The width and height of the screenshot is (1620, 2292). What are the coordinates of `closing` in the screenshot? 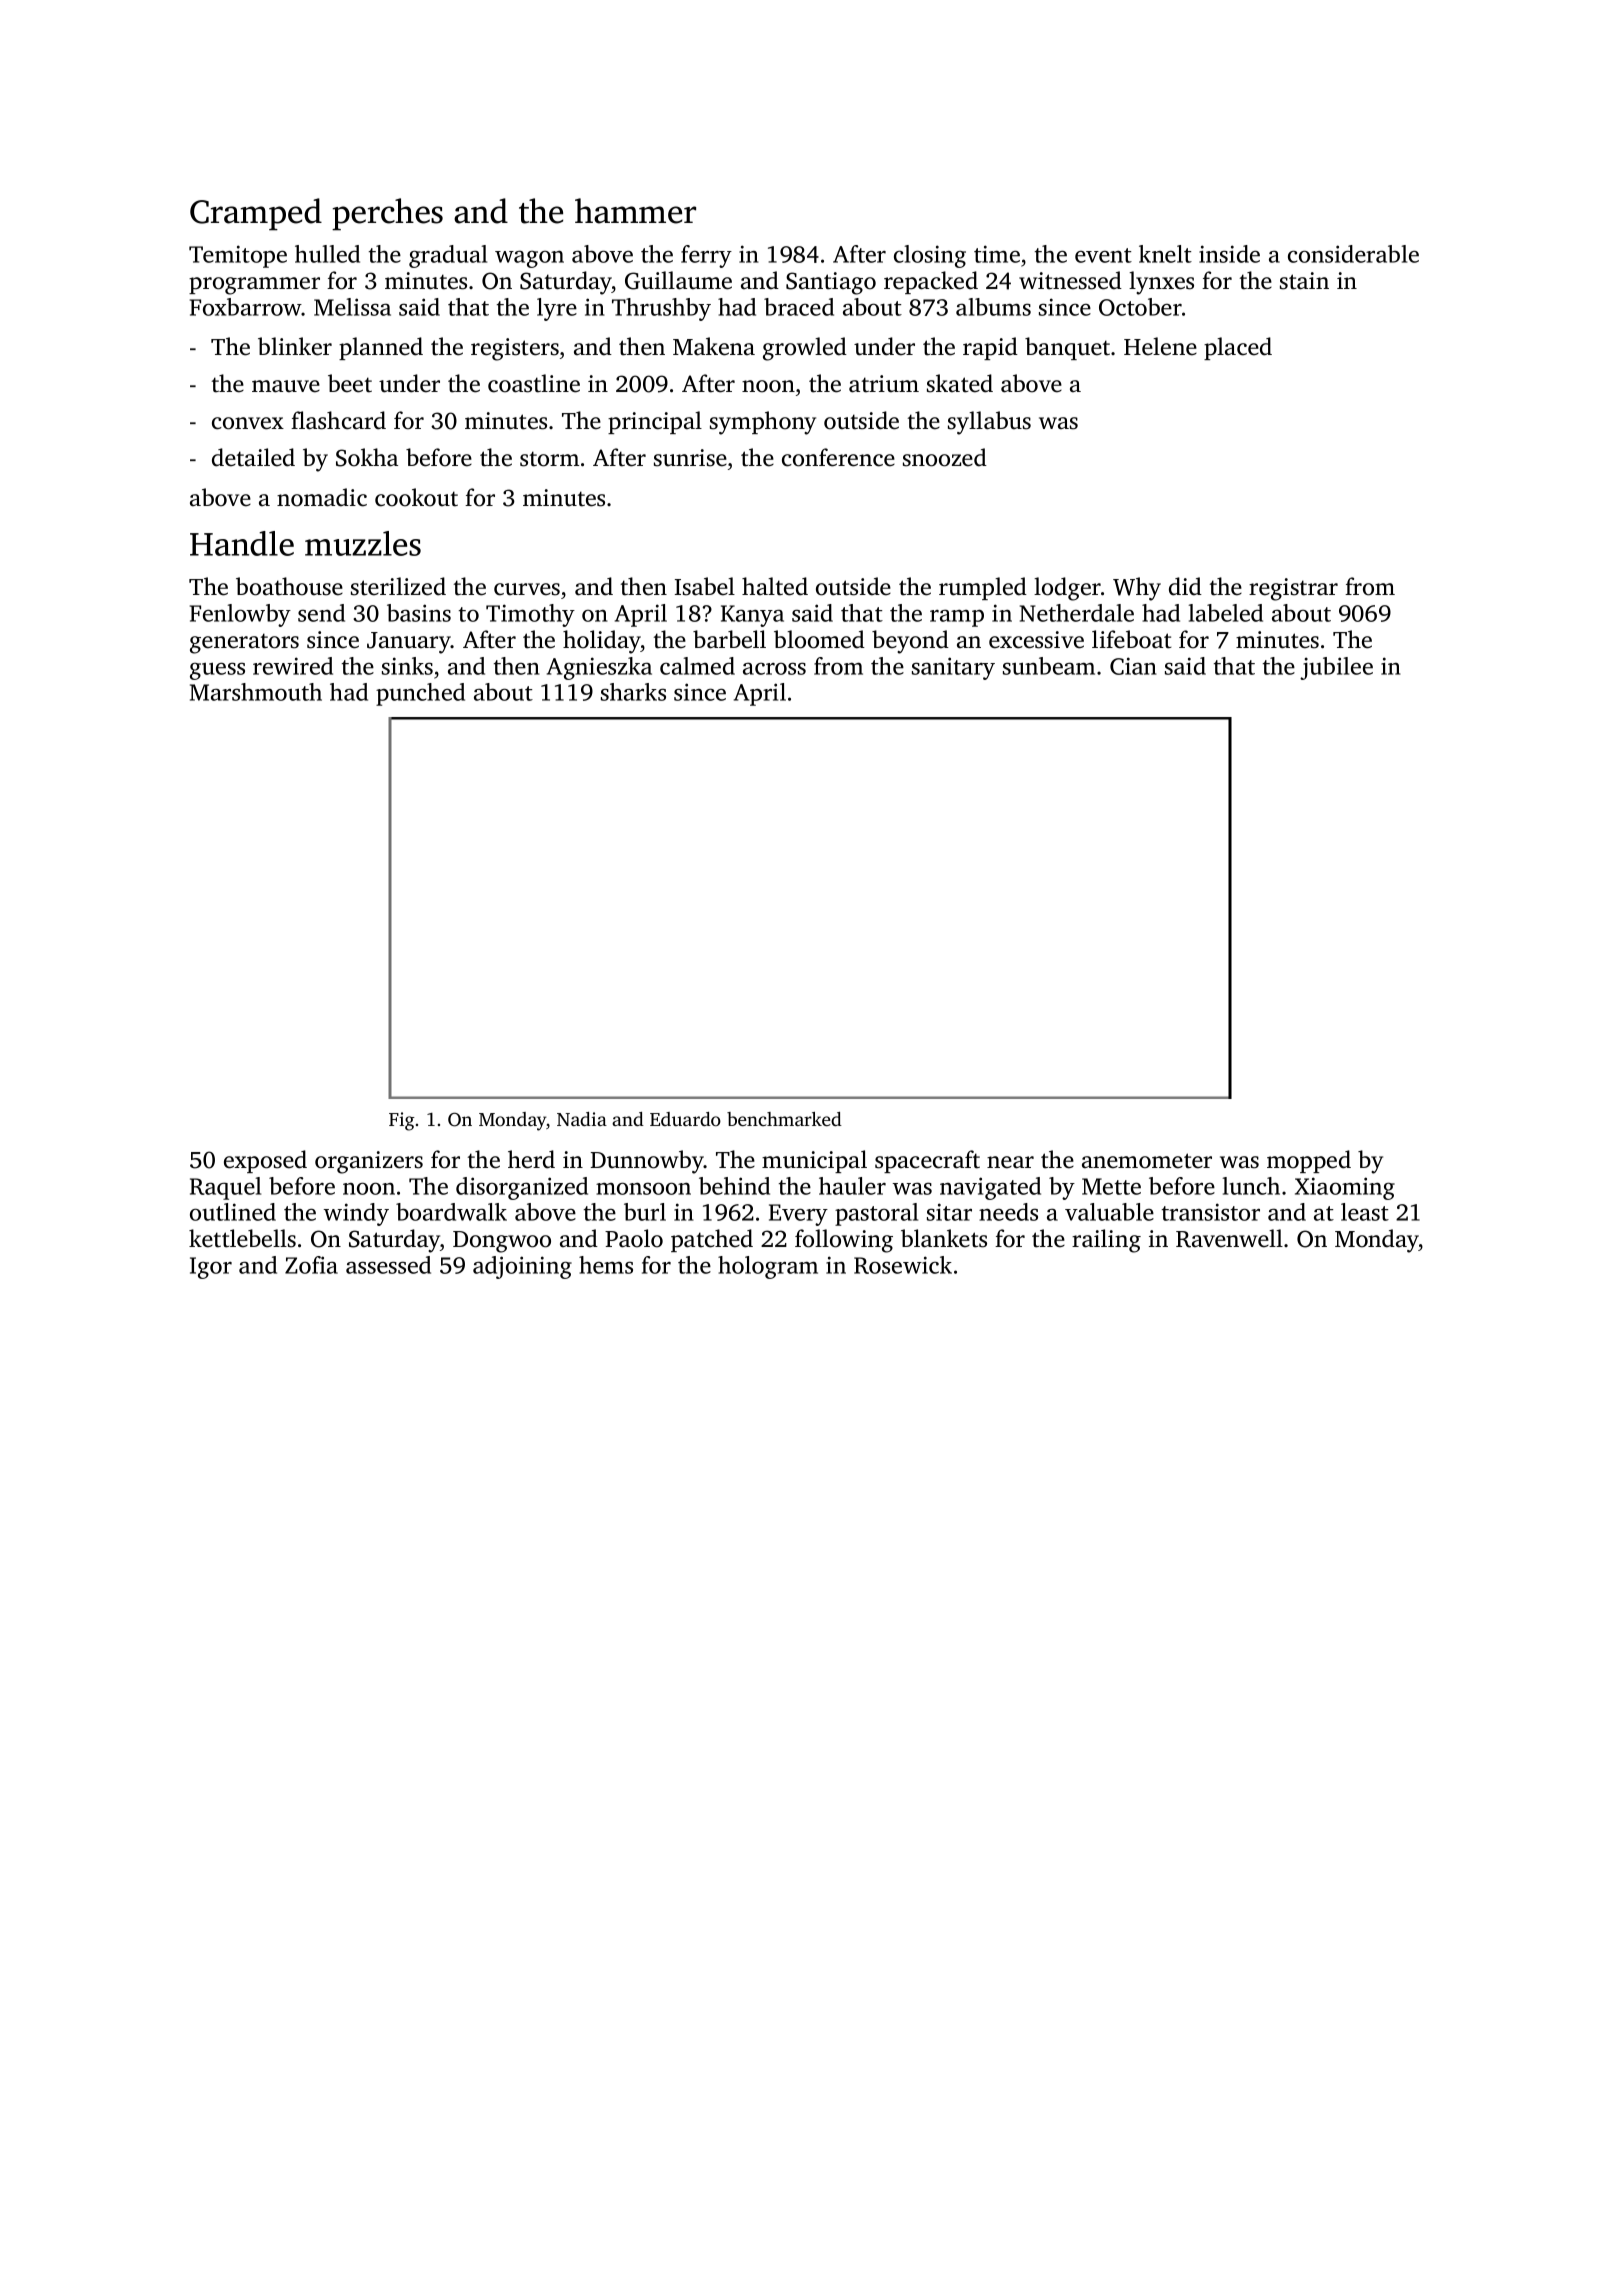 It's located at (930, 256).
